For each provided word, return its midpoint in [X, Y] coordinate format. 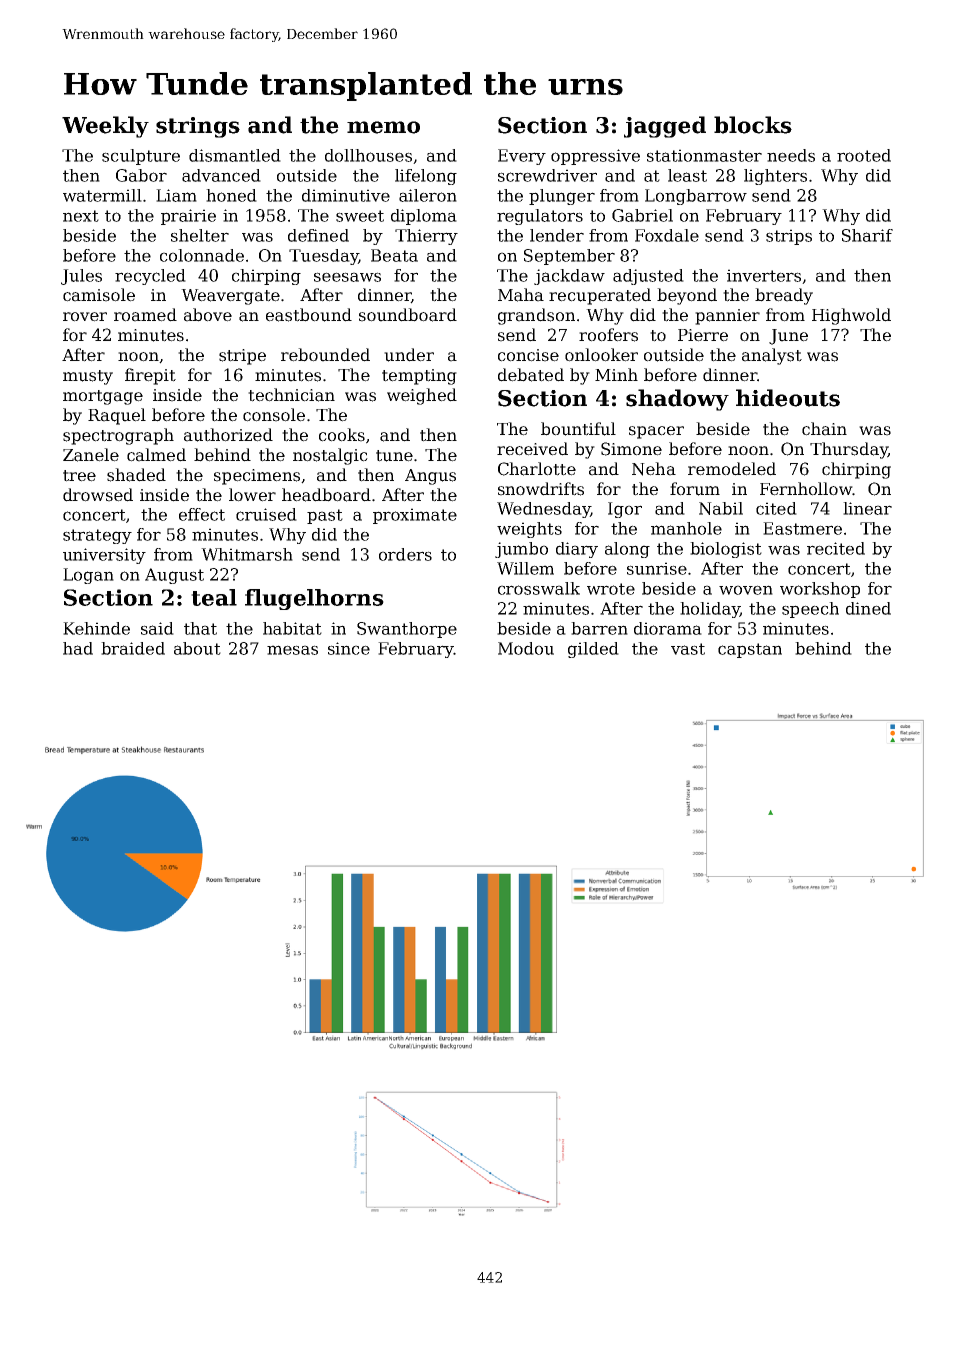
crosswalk [539, 588]
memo [383, 127]
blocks [753, 125]
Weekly [105, 127]
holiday [710, 610]
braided [133, 648]
